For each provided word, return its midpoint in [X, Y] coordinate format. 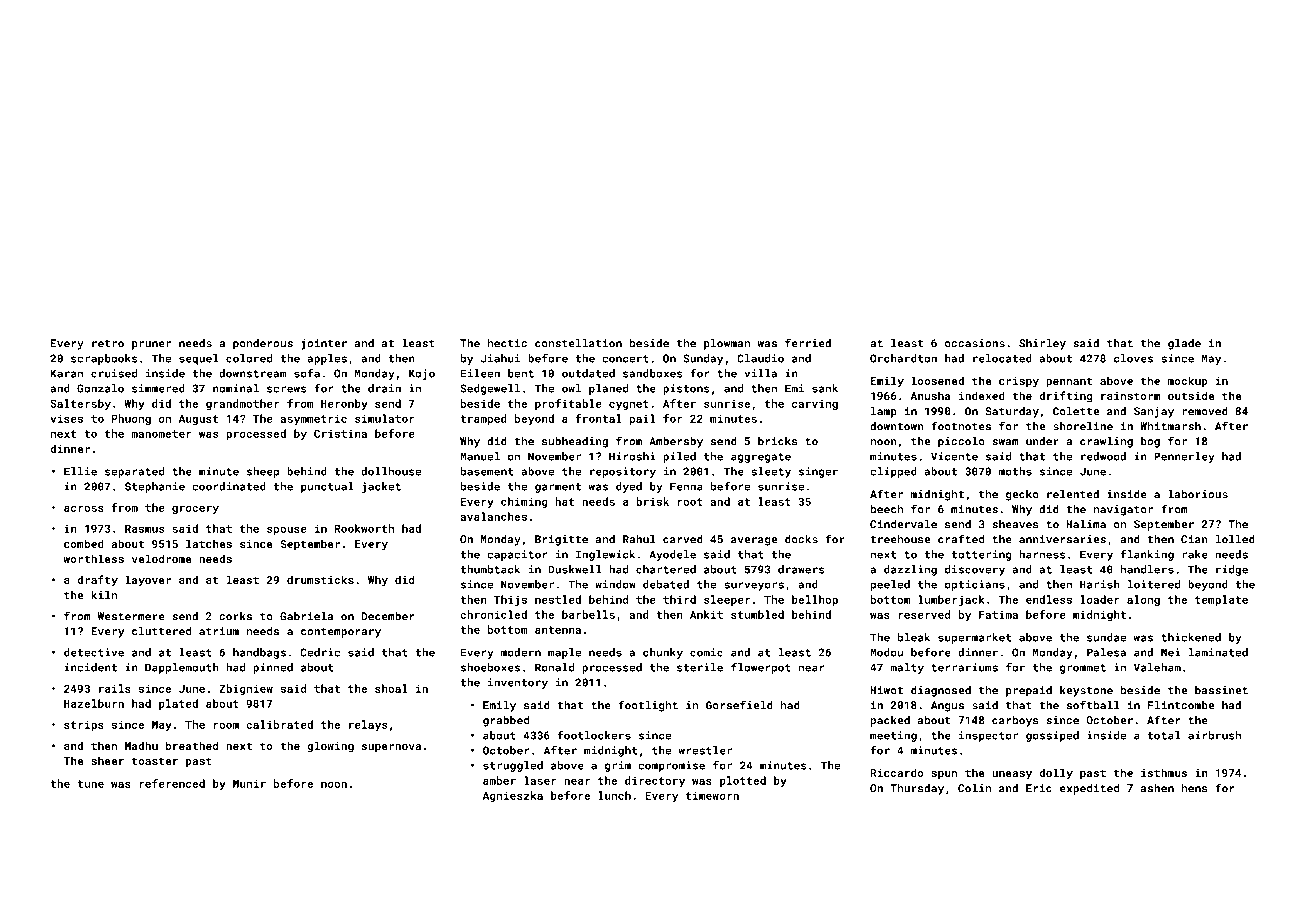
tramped [483, 419]
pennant [1069, 382]
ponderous [263, 344]
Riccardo [897, 772]
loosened [937, 380]
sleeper [727, 600]
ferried [808, 343]
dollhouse [391, 471]
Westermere [131, 616]
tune [90, 784]
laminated [1218, 652]
